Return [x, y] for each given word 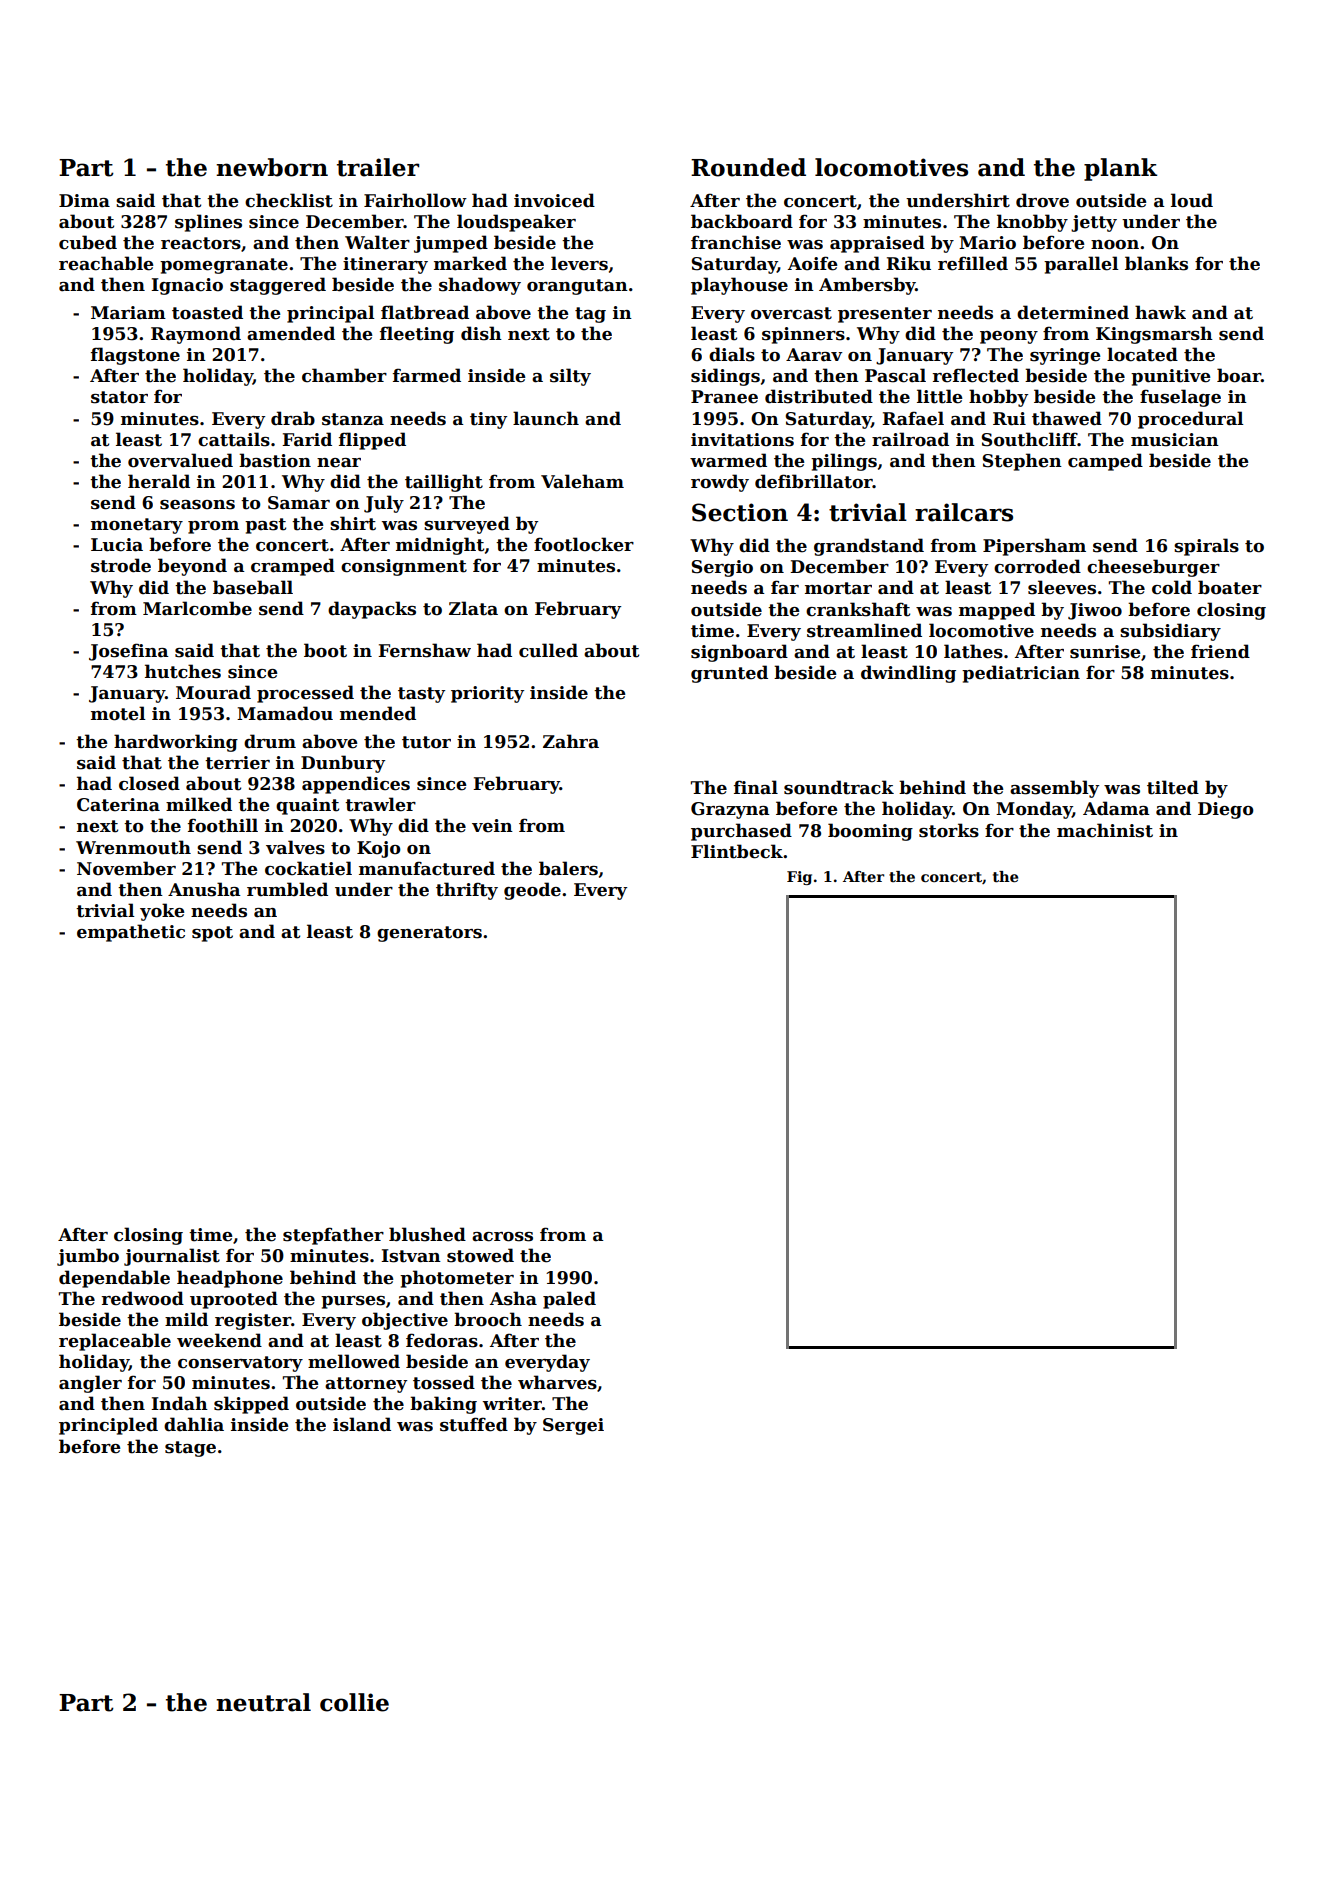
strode [121, 565]
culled [548, 650]
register [253, 1321]
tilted [1173, 787]
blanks [1156, 263]
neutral [263, 1702]
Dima [84, 201]
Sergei [573, 1426]
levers [579, 263]
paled [569, 1300]
